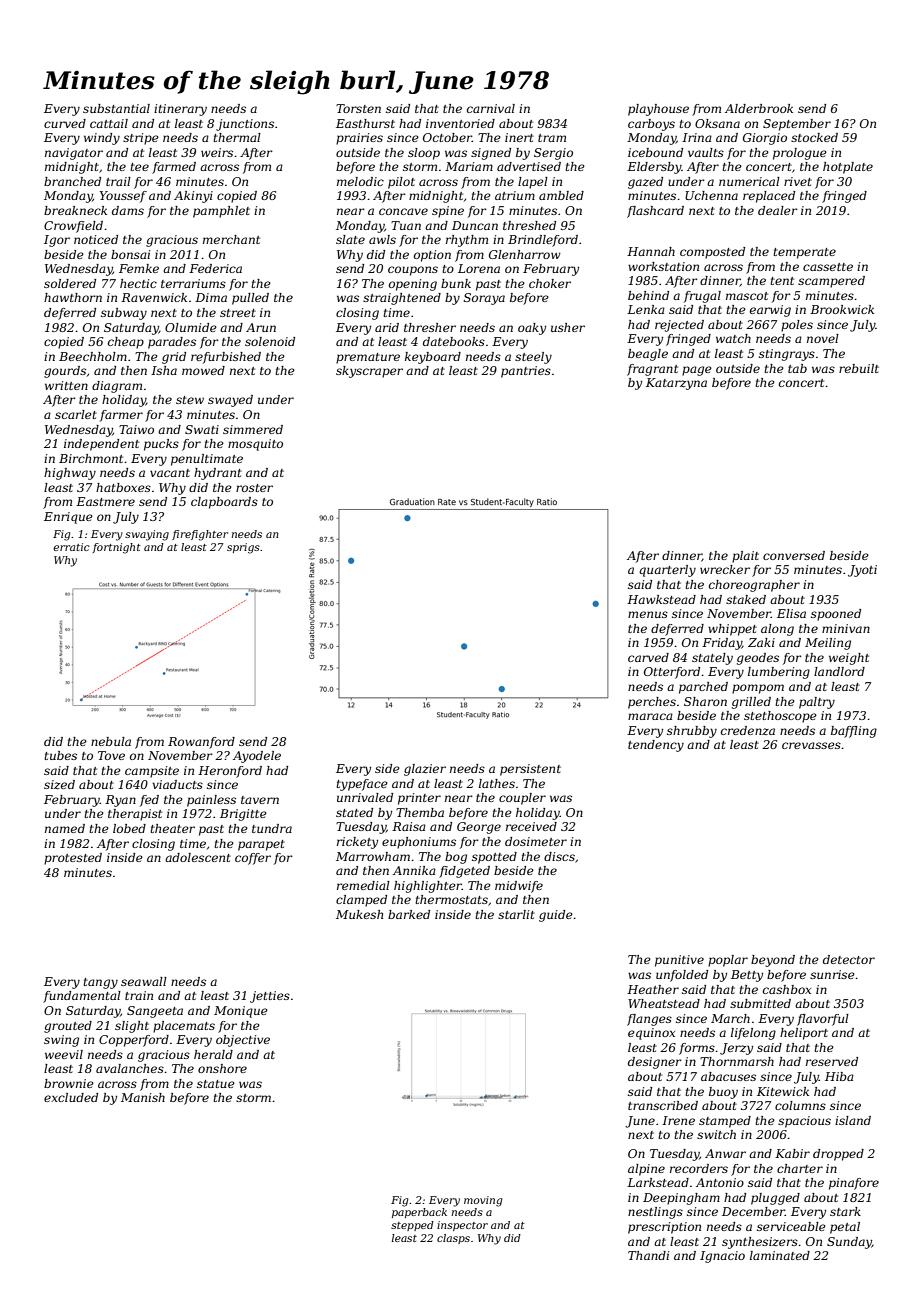 The image size is (924, 1308). Describe the element at coordinates (71, 1097) in the screenshot. I see `excluded` at that location.
